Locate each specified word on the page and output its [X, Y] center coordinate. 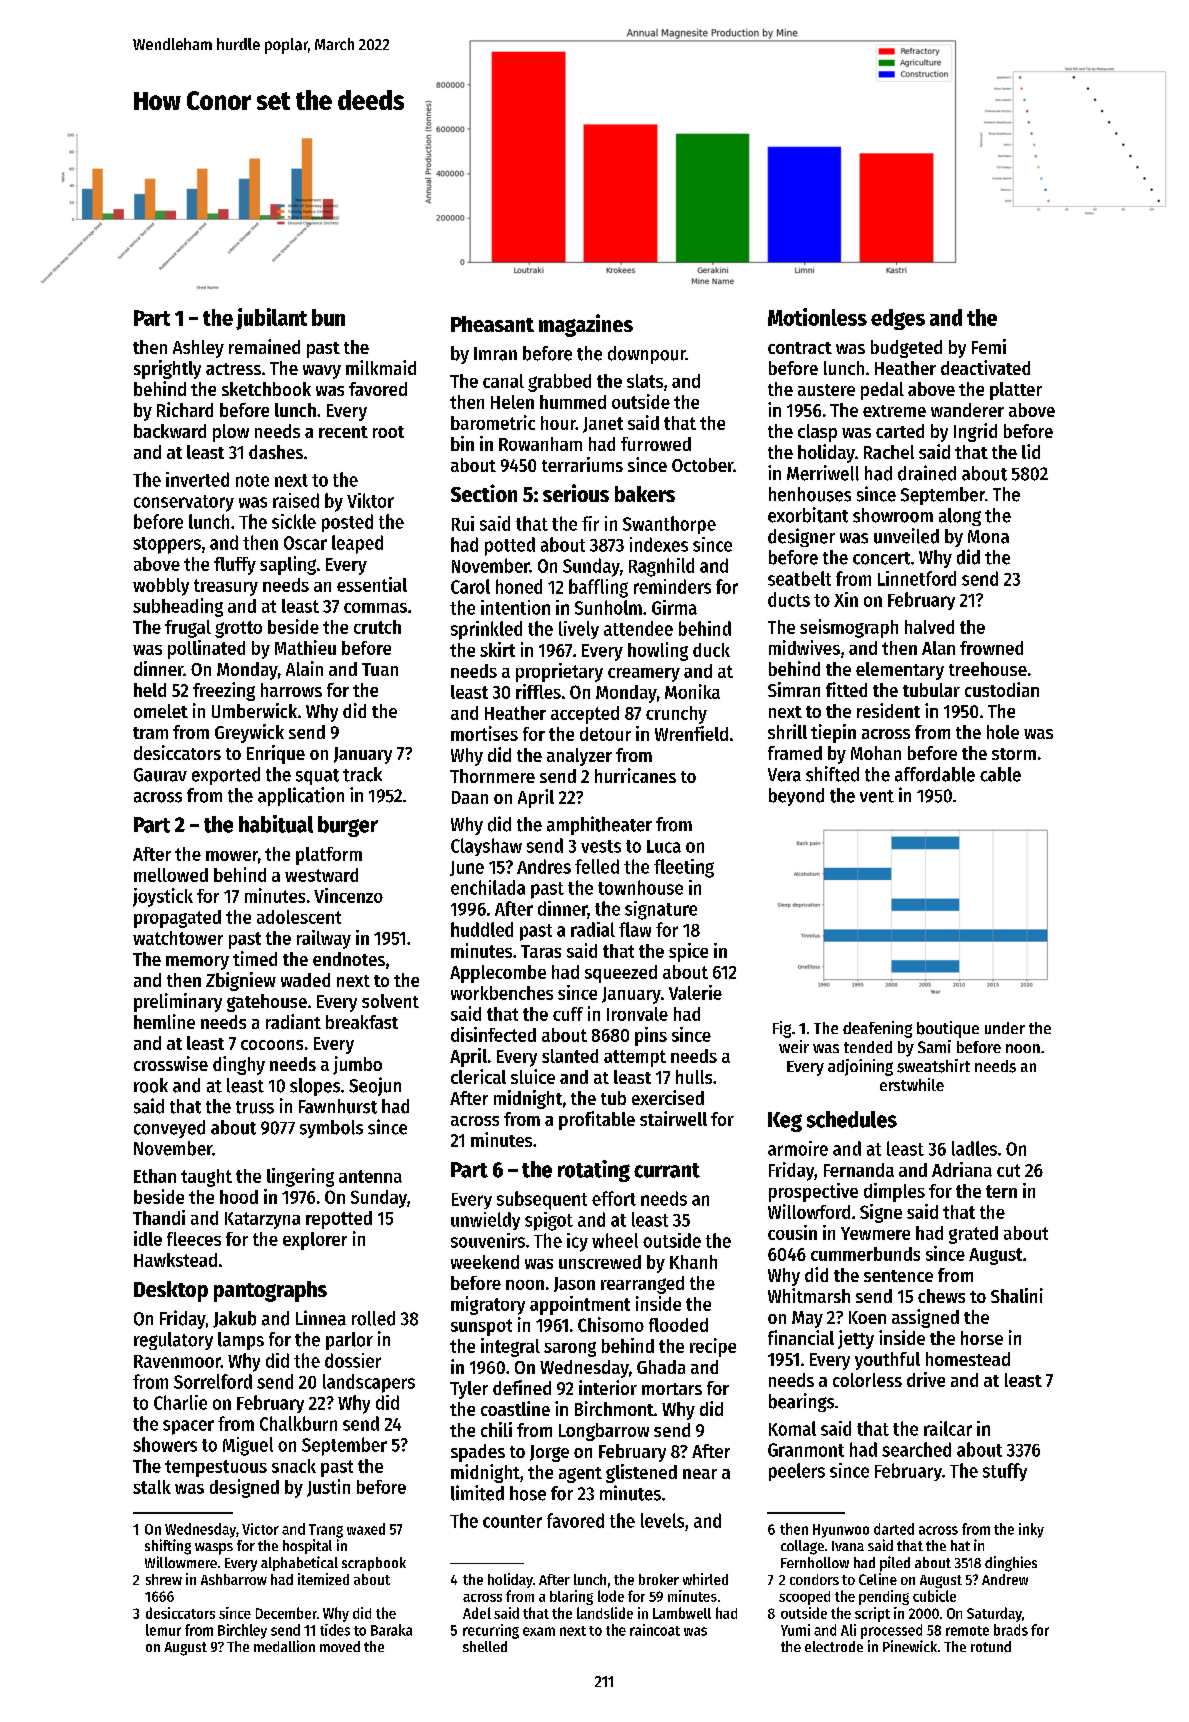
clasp [817, 433]
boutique [948, 1029]
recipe [713, 1347]
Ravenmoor [177, 1361]
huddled [482, 929]
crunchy [676, 715]
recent [343, 432]
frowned [991, 648]
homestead [968, 1359]
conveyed [169, 1129]
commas [375, 608]
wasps [214, 1549]
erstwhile [912, 1084]
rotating [594, 1171]
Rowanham [540, 444]
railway [324, 939]
